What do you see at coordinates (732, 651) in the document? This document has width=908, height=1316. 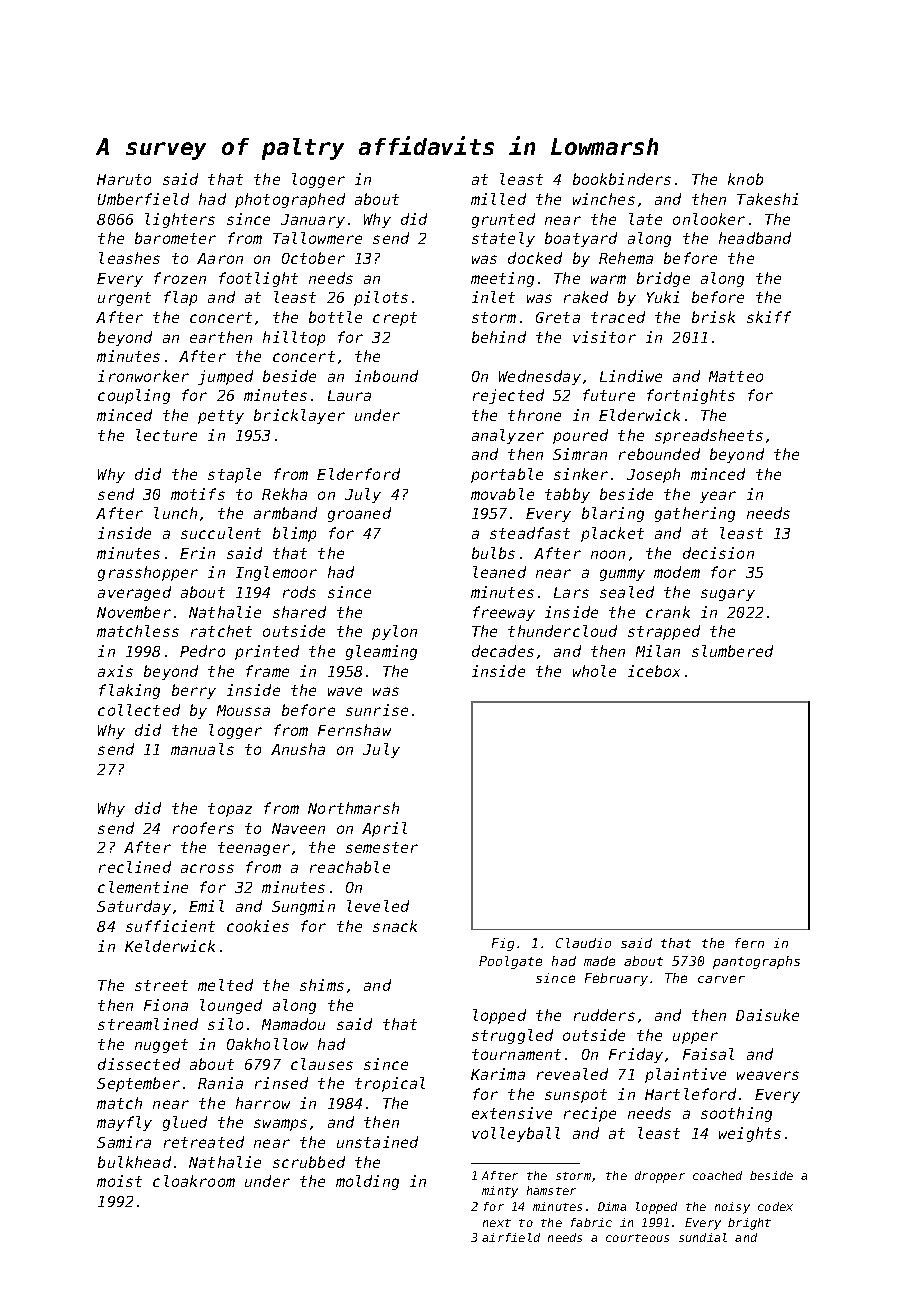 I see `slumbered` at bounding box center [732, 651].
